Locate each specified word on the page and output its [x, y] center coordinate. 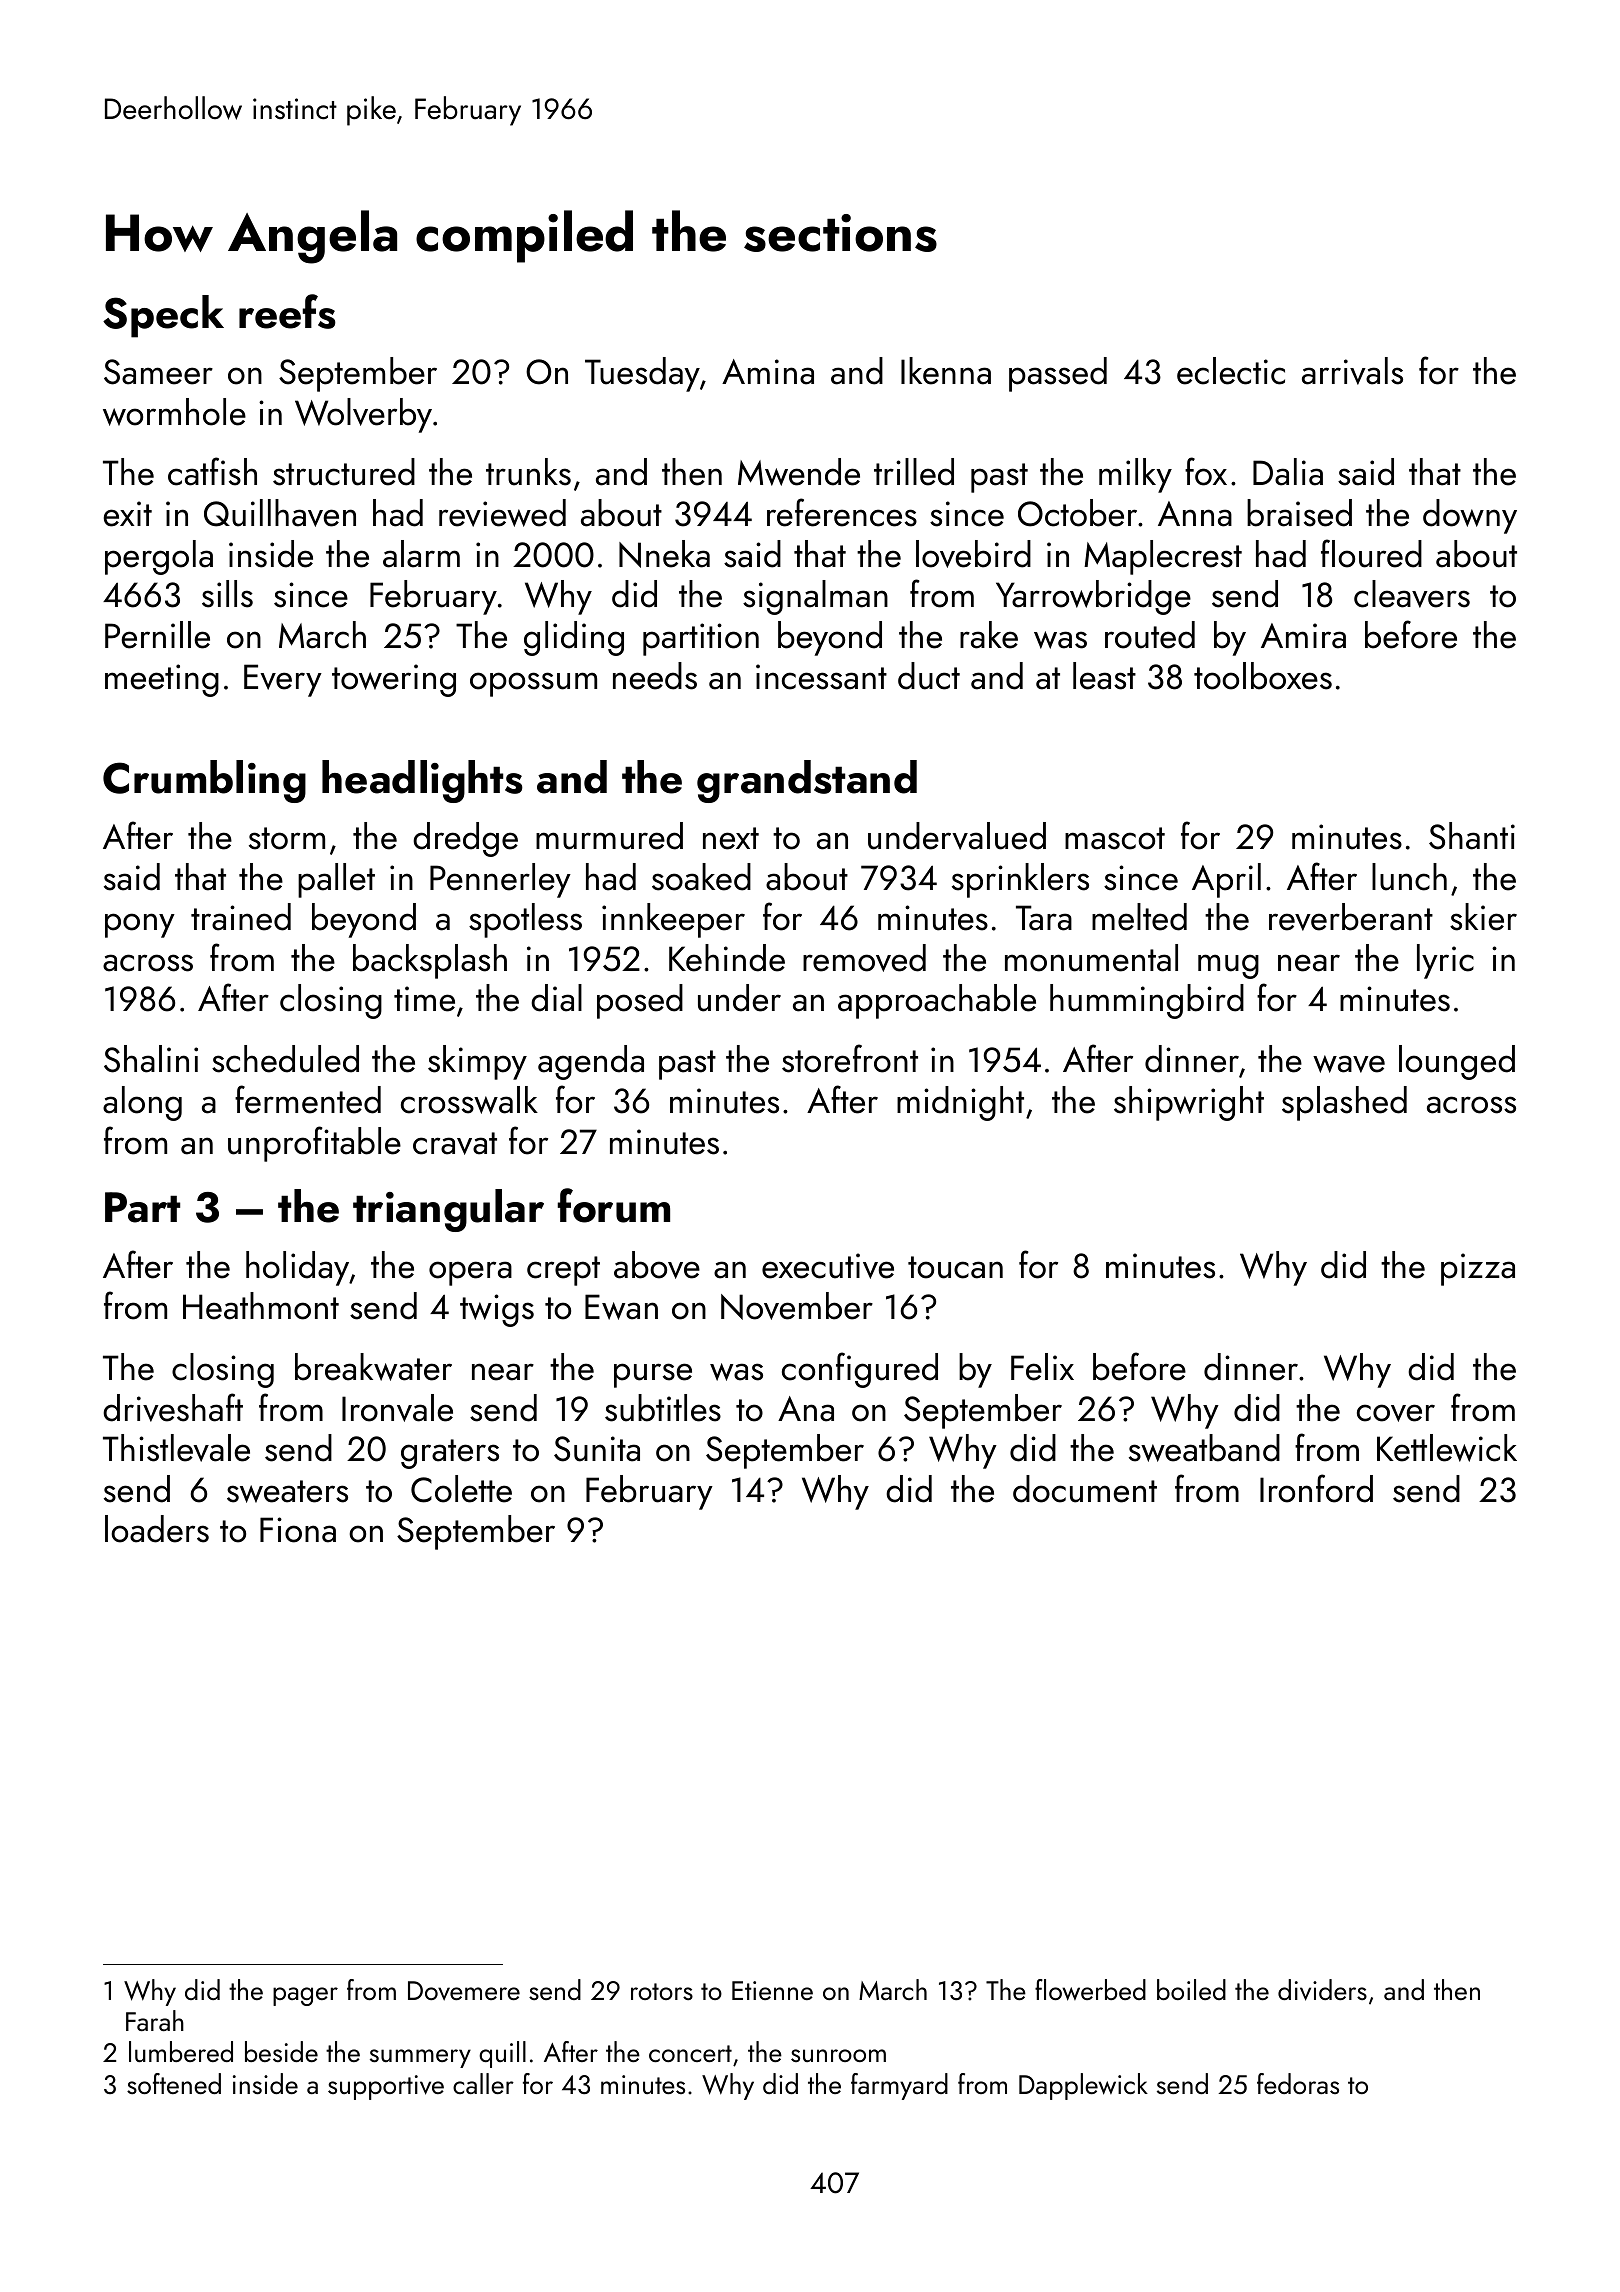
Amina [768, 372]
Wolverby [363, 415]
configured [860, 1370]
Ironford [1316, 1488]
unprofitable [314, 1144]
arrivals [1352, 371]
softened [174, 2083]
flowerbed [1090, 1990]
